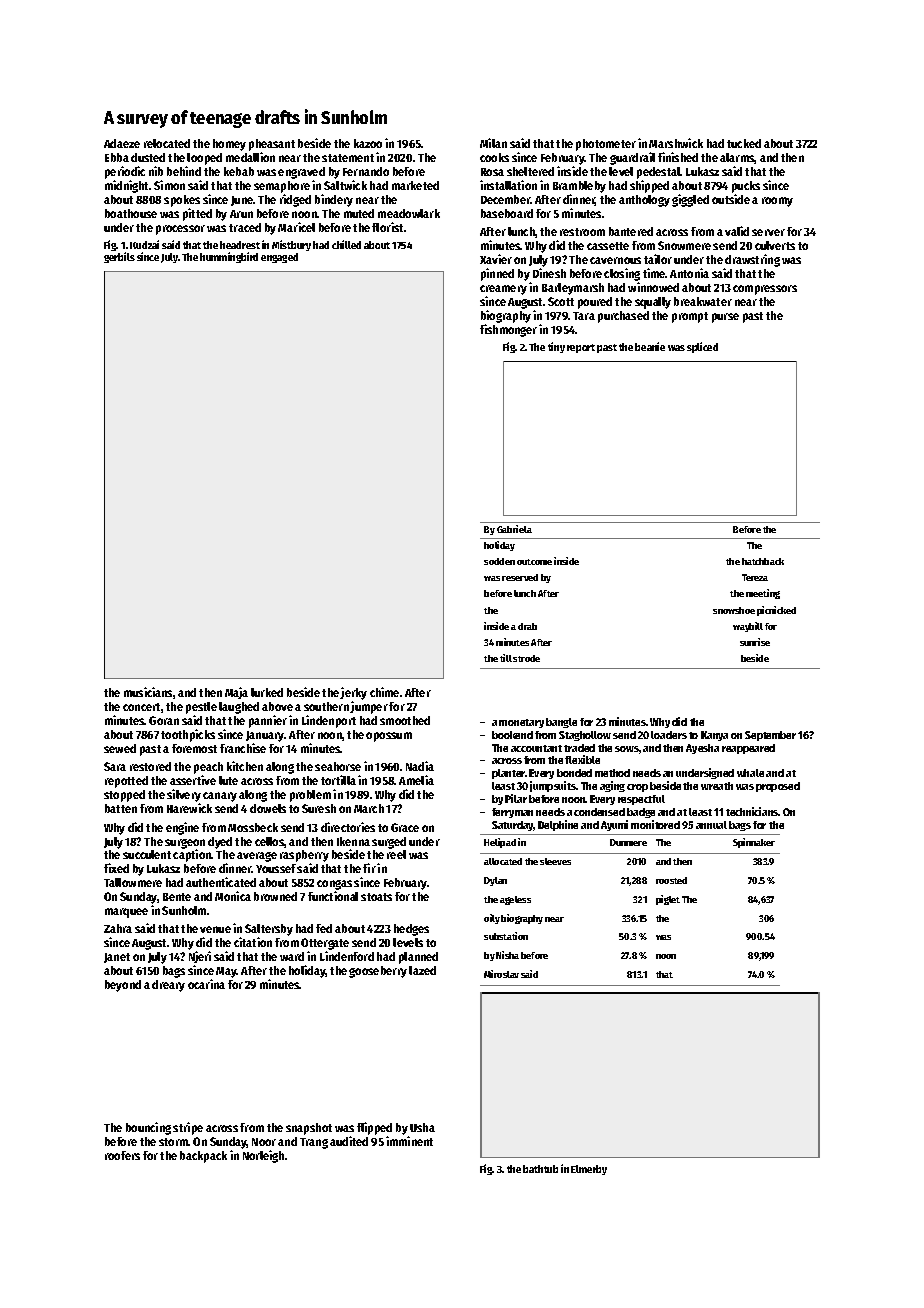 Image resolution: width=924 pixels, height=1308 pixels. Describe the element at coordinates (499, 561) in the page. I see `sodden` at that location.
